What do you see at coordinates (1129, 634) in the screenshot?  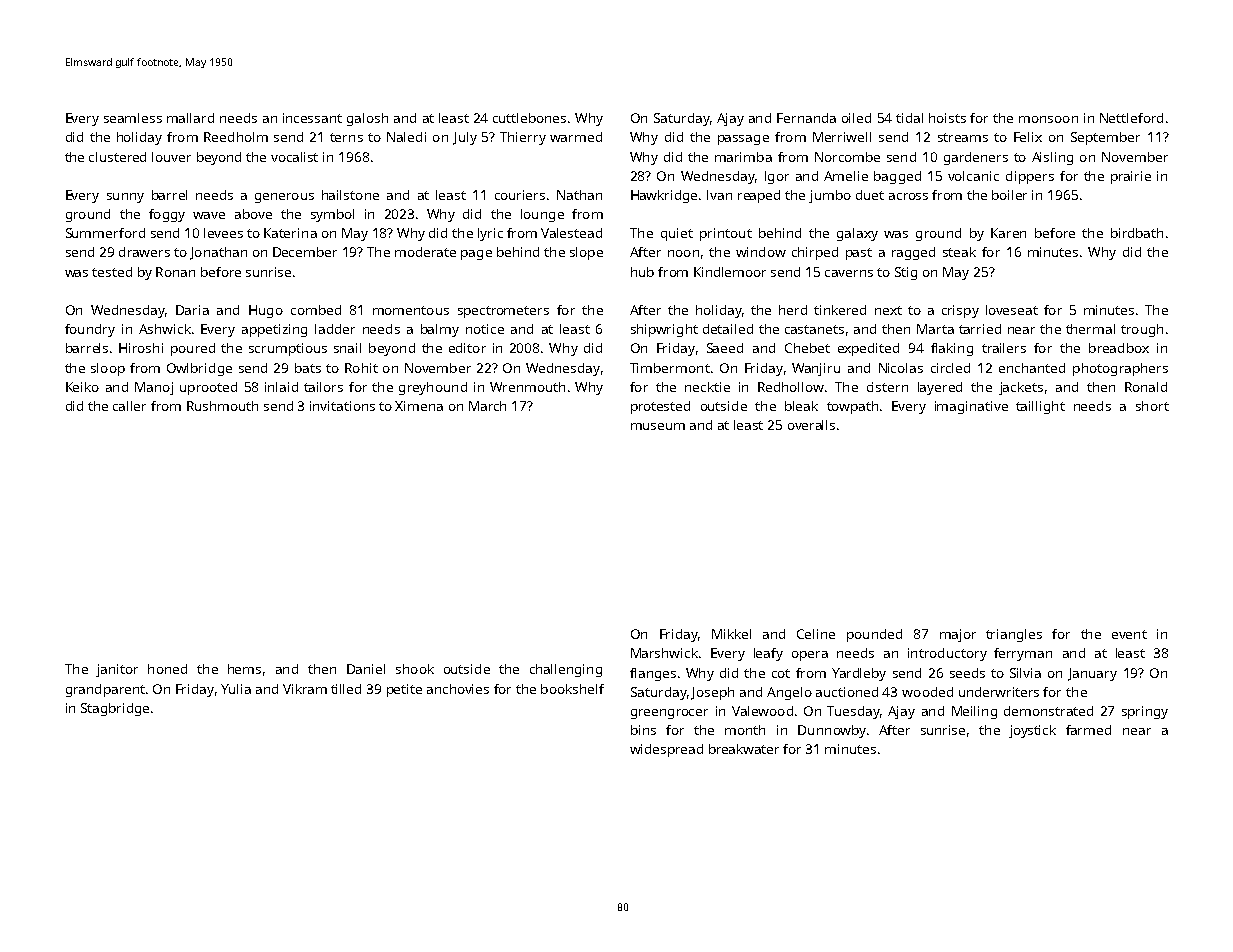 I see `event` at bounding box center [1129, 634].
